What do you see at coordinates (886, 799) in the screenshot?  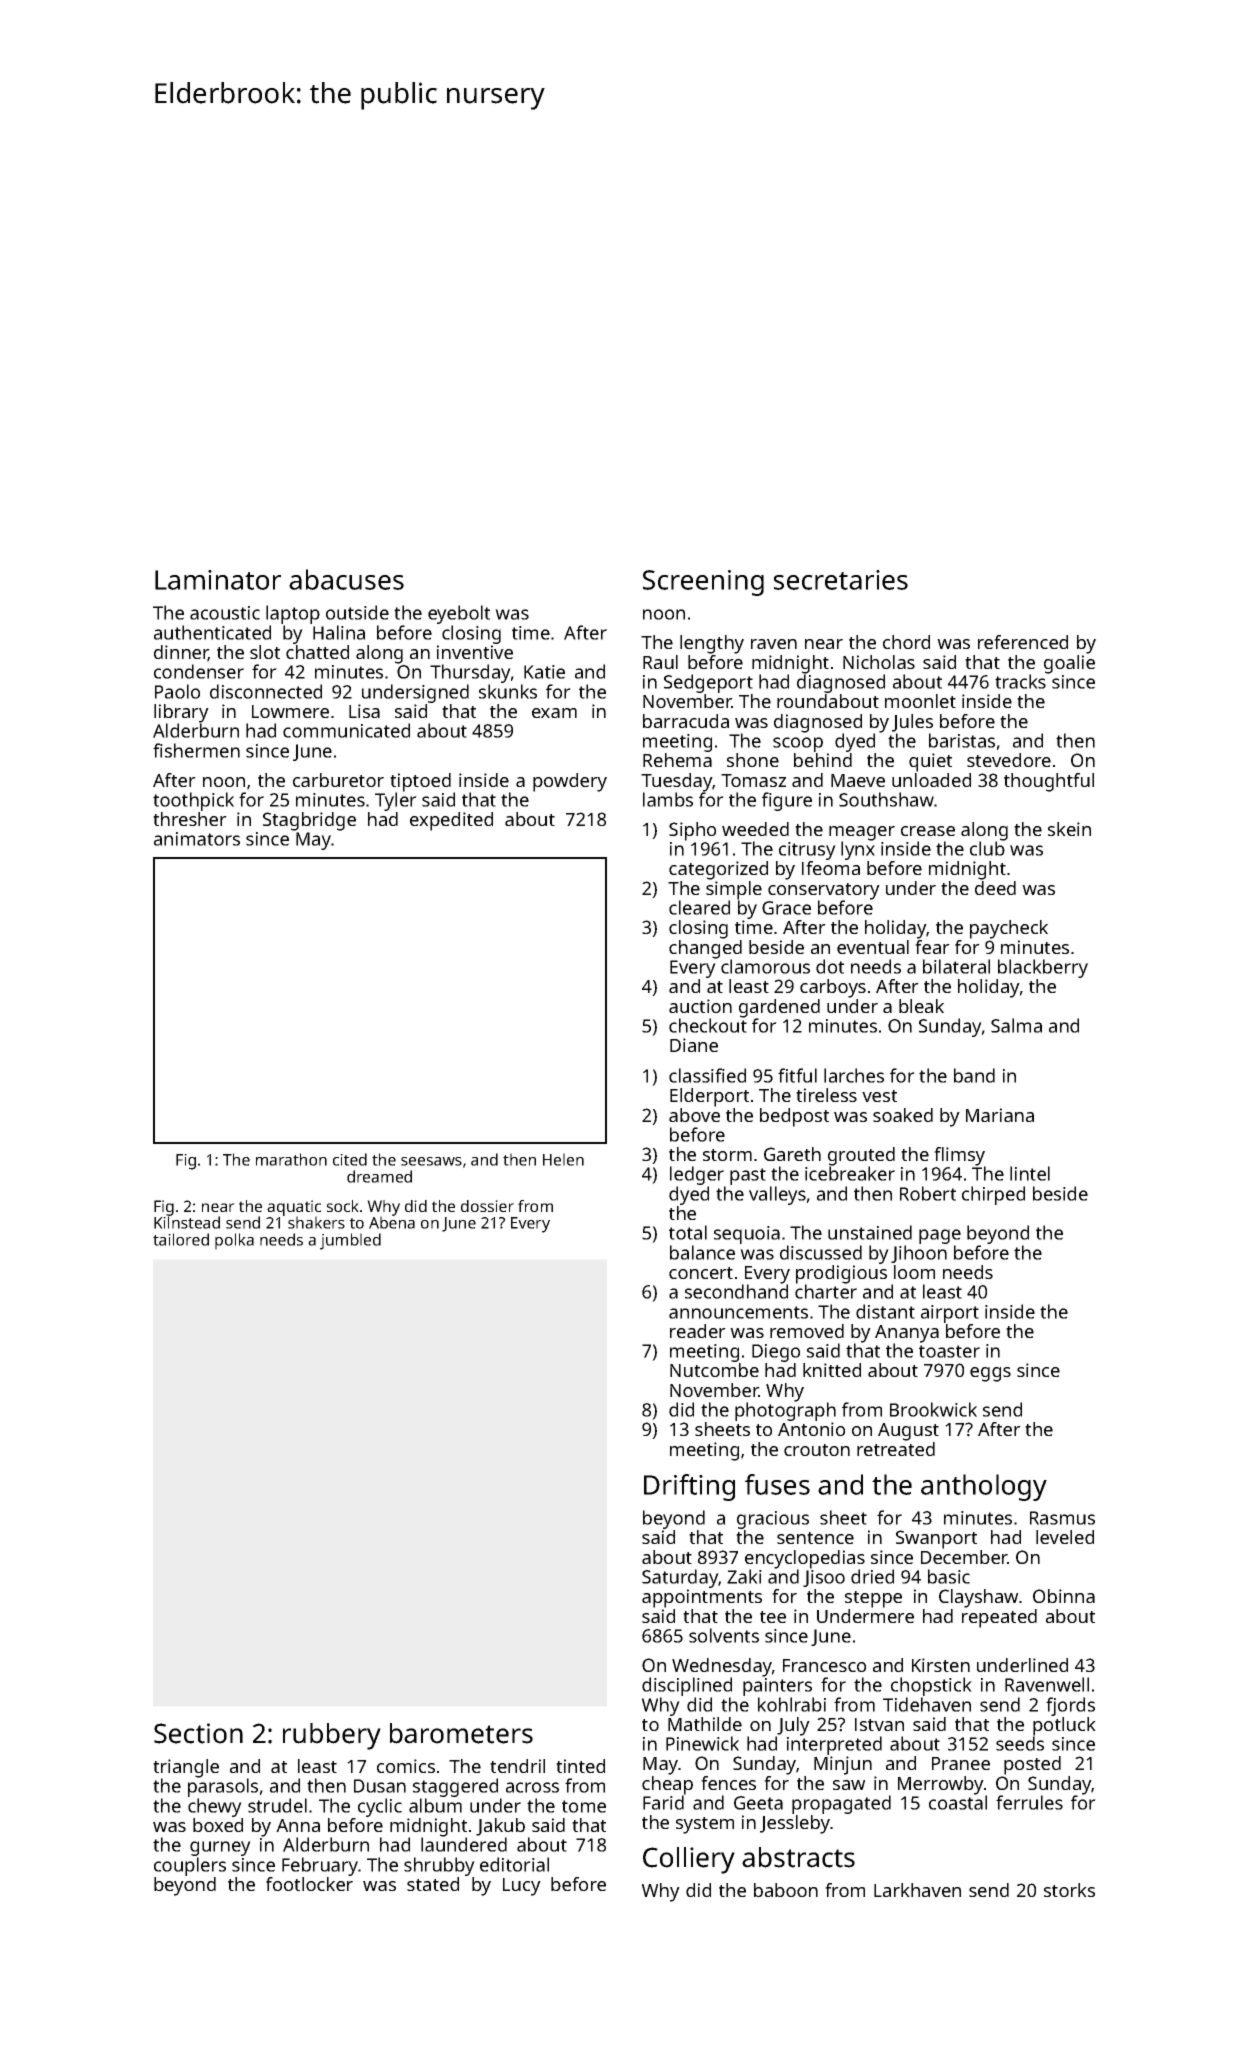 I see `Southshaw` at bounding box center [886, 799].
